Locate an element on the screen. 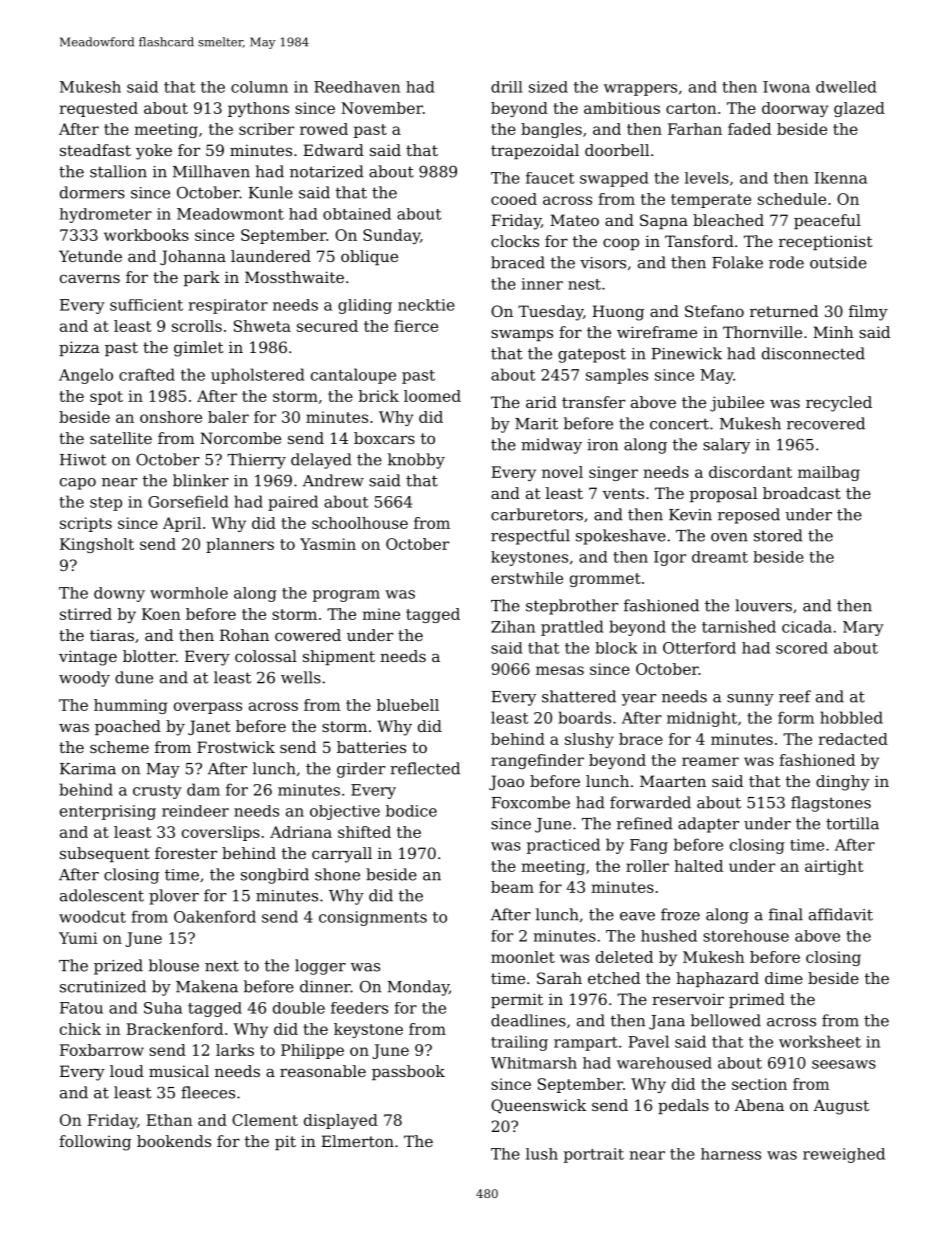 The width and height of the screenshot is (952, 1233). mailbag is located at coordinates (829, 473).
